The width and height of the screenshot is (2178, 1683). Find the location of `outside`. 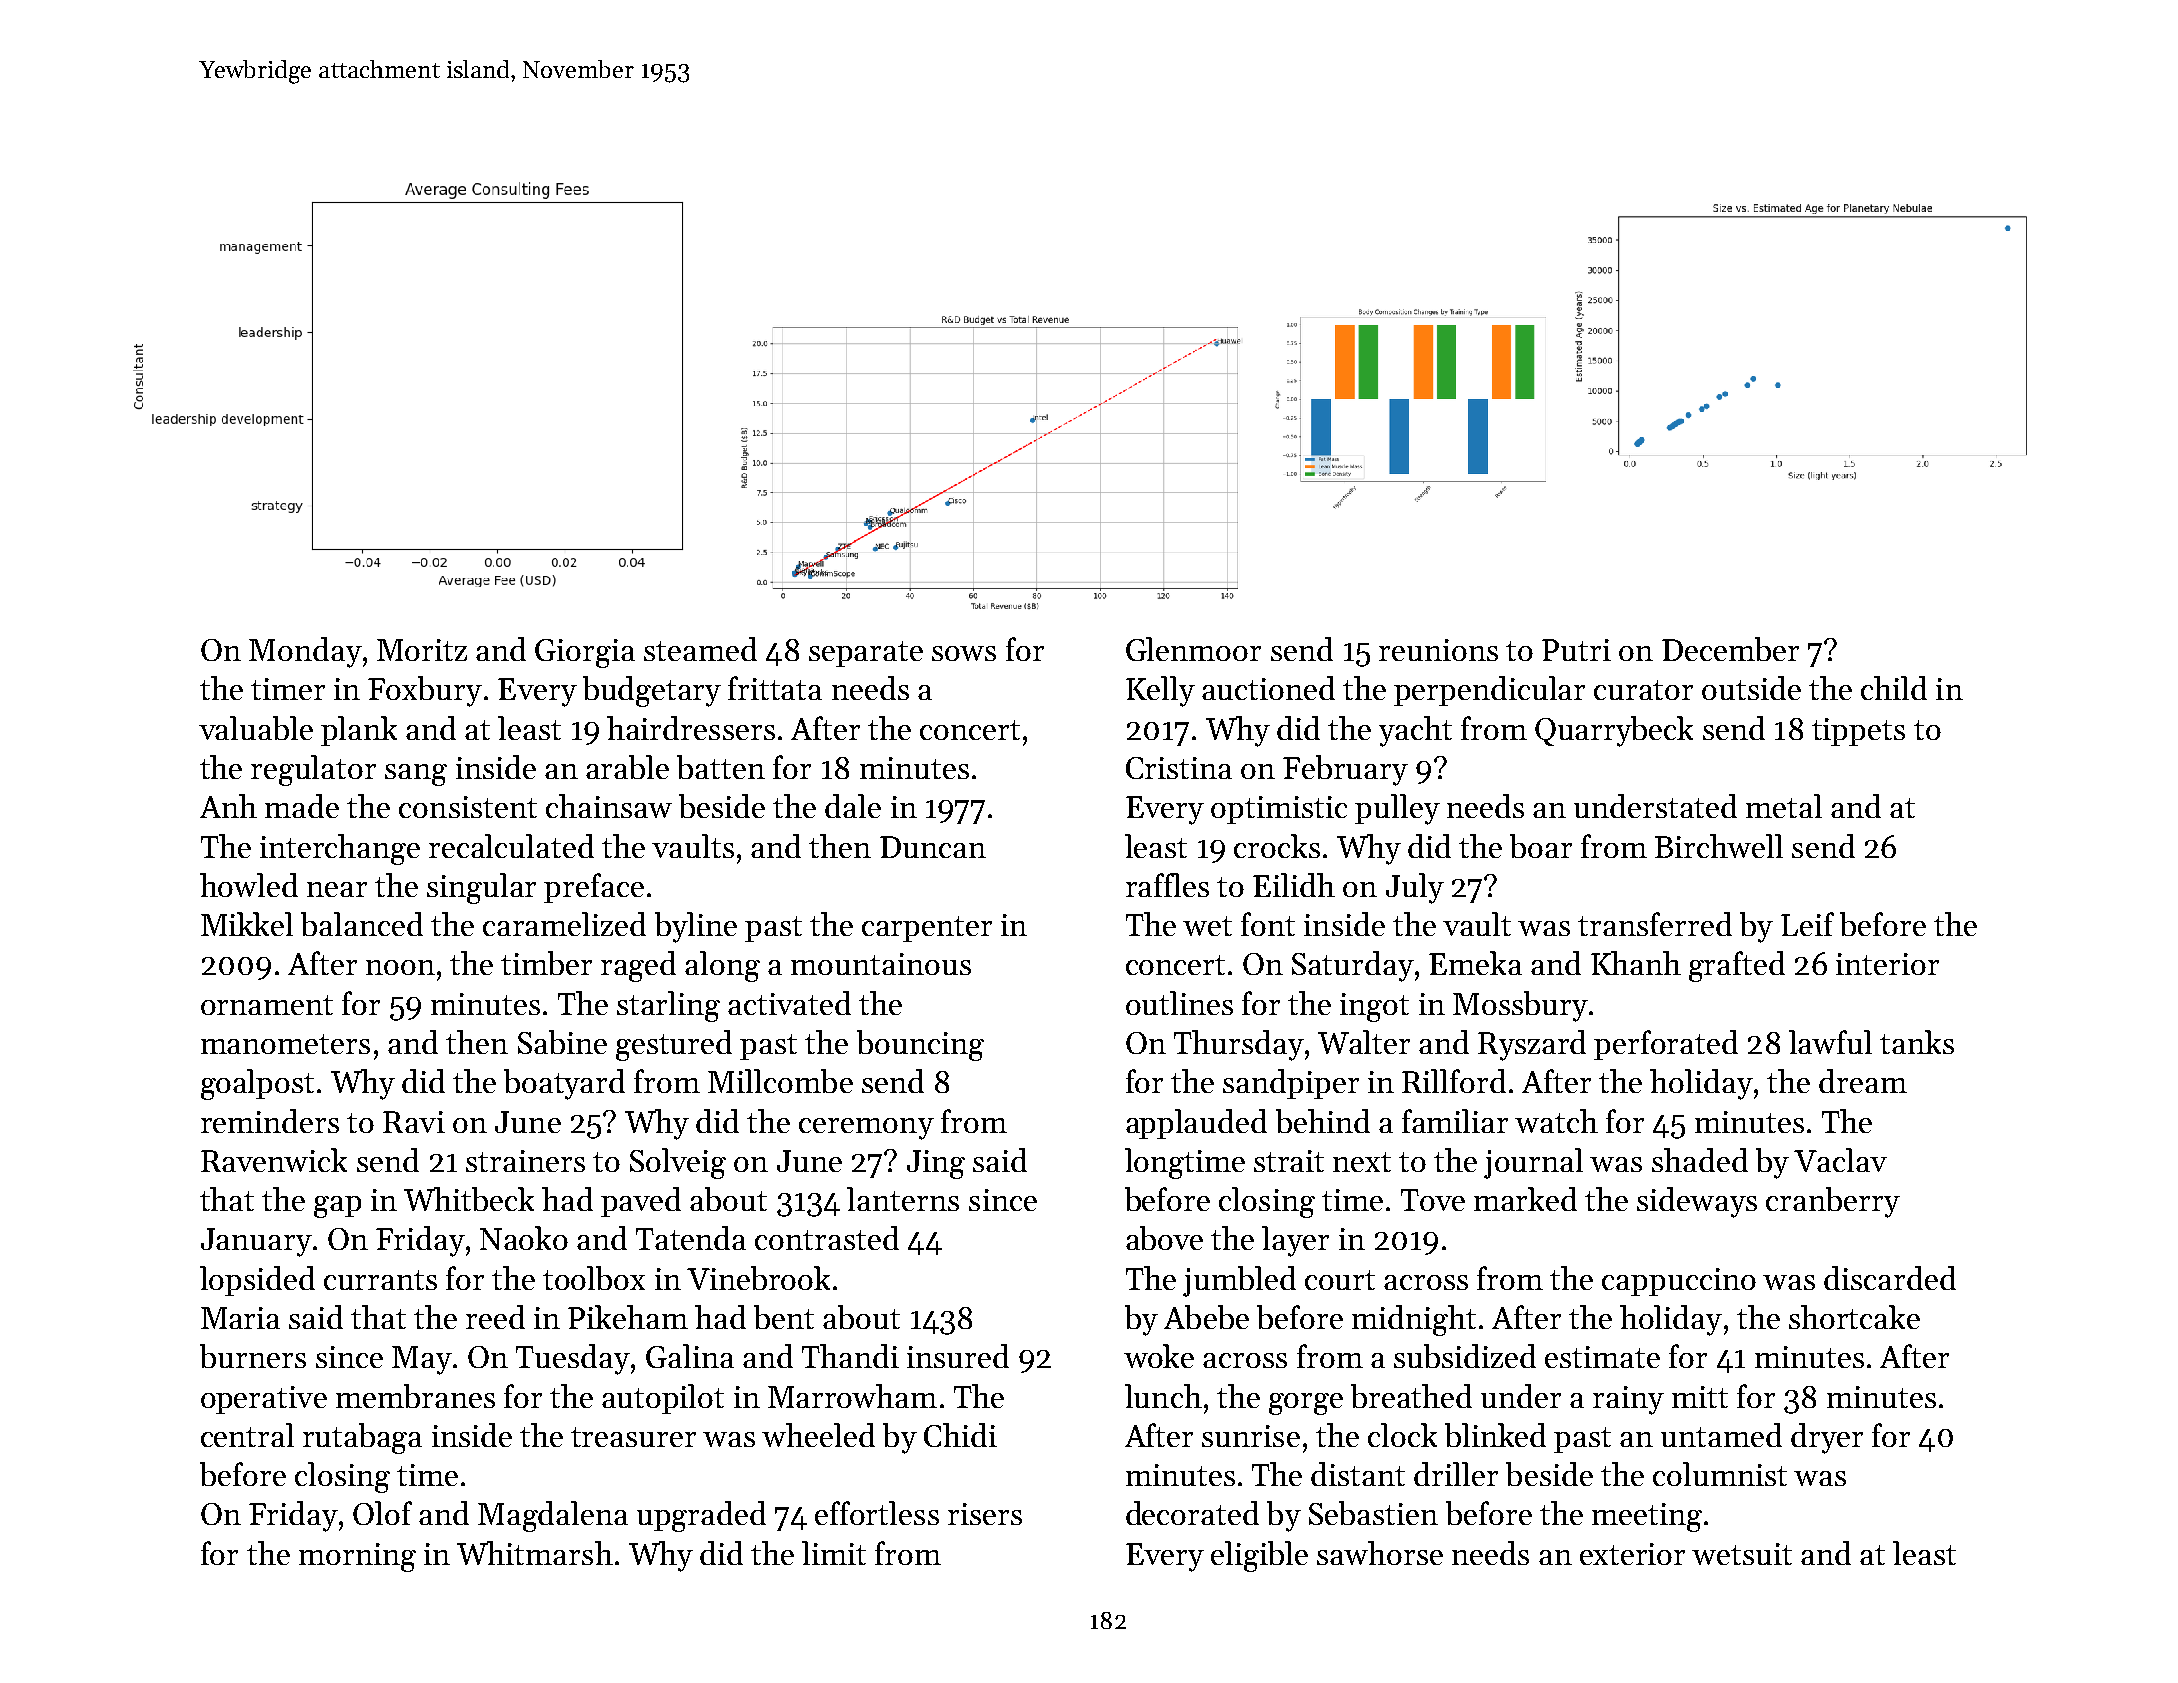

outside is located at coordinates (1751, 688).
